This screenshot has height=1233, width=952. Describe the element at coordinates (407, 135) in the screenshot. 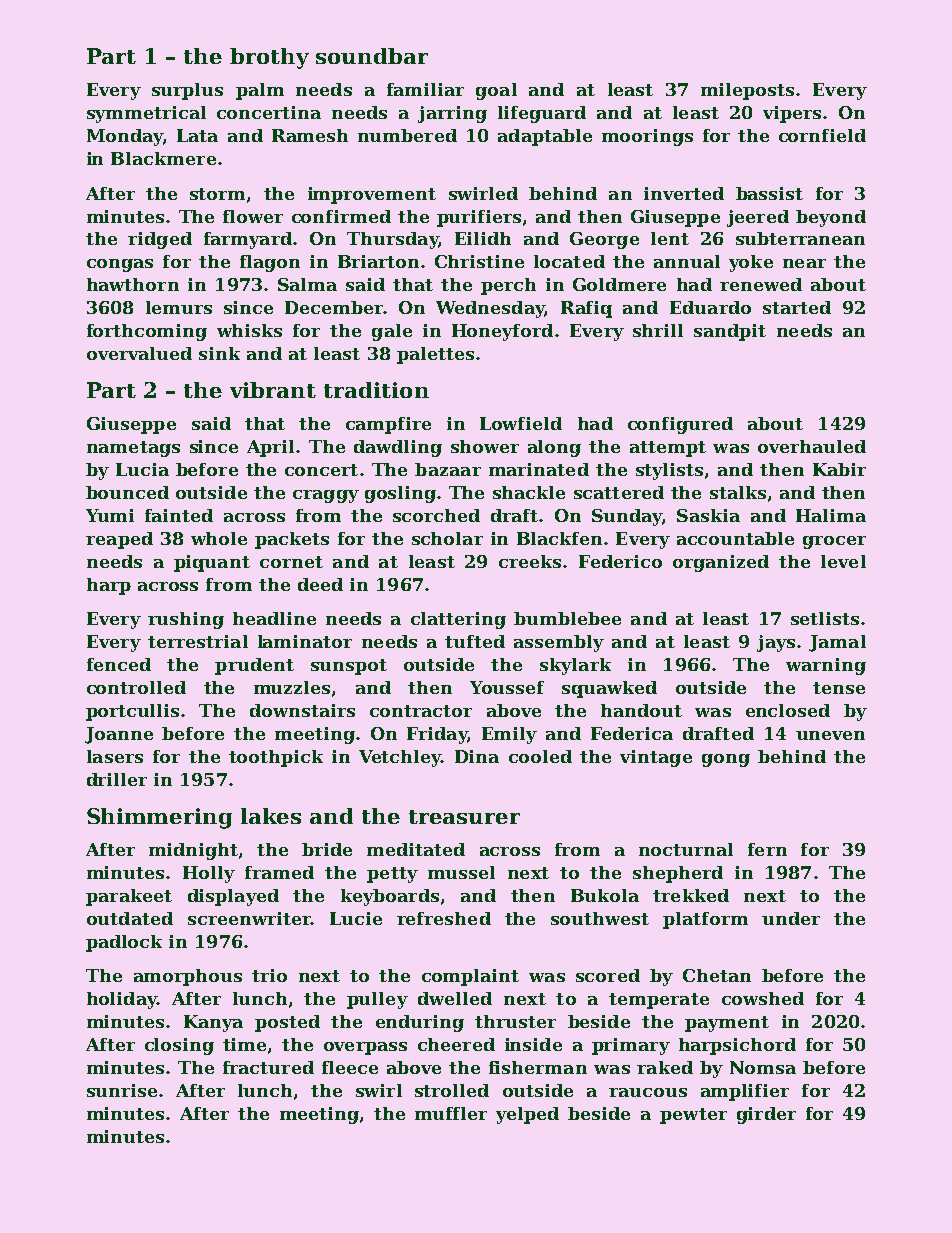

I see `numbered` at that location.
